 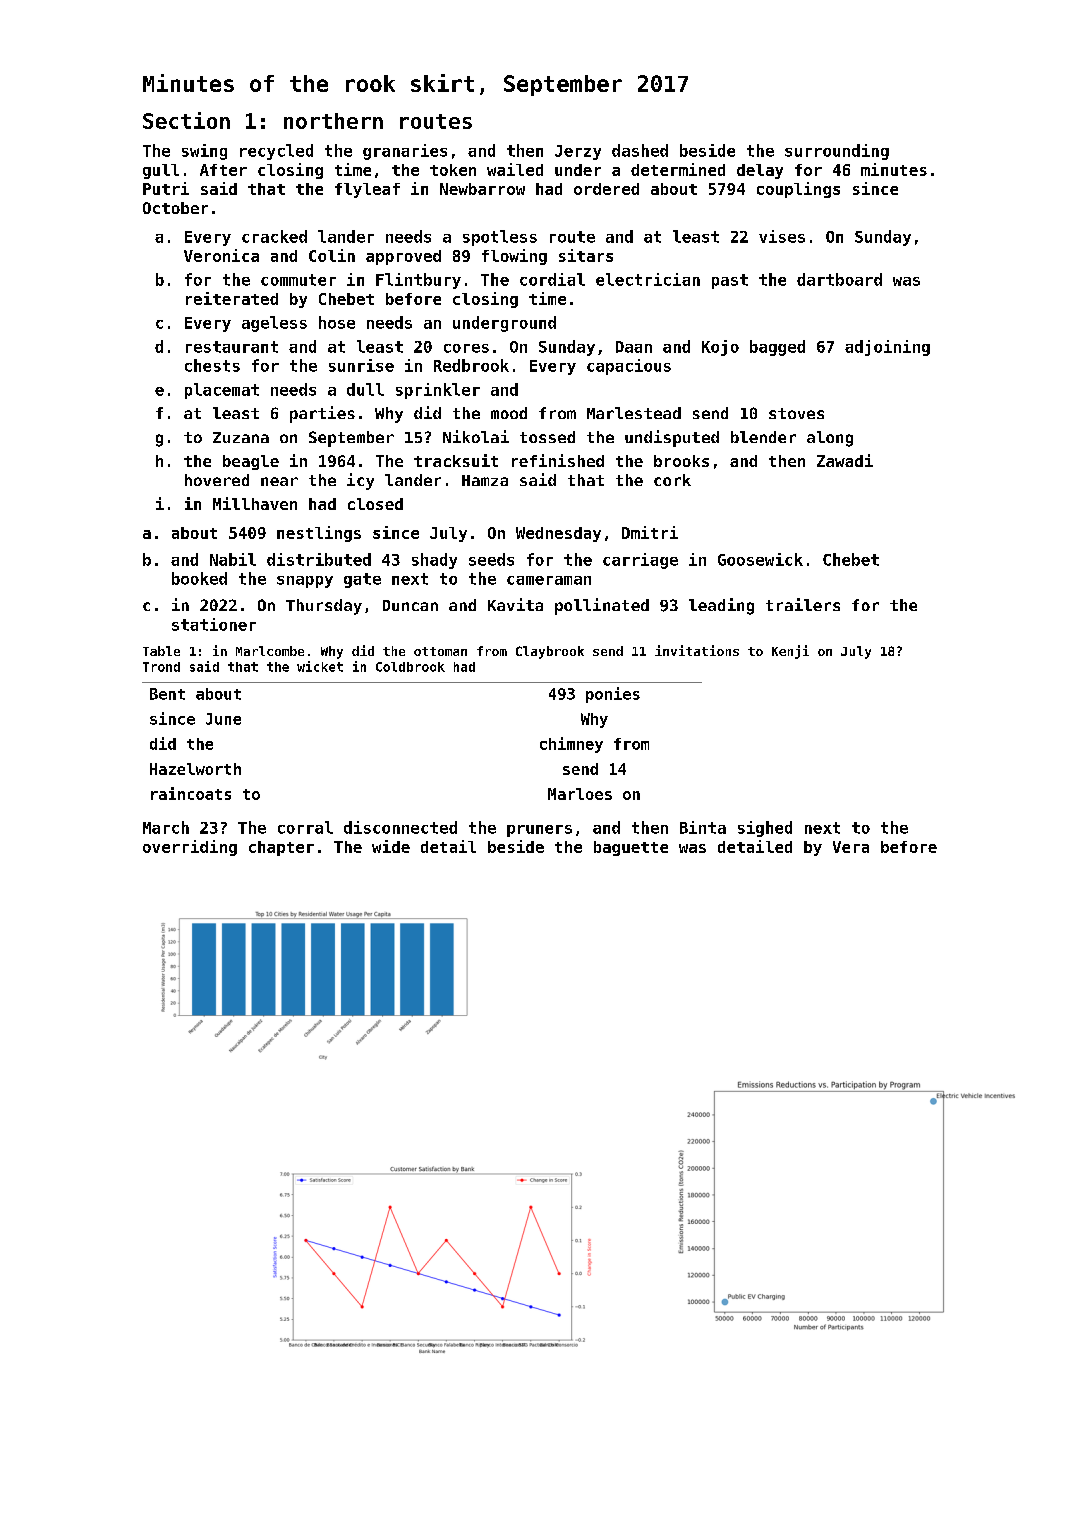 What do you see at coordinates (438, 391) in the document?
I see `sprinkler` at bounding box center [438, 391].
